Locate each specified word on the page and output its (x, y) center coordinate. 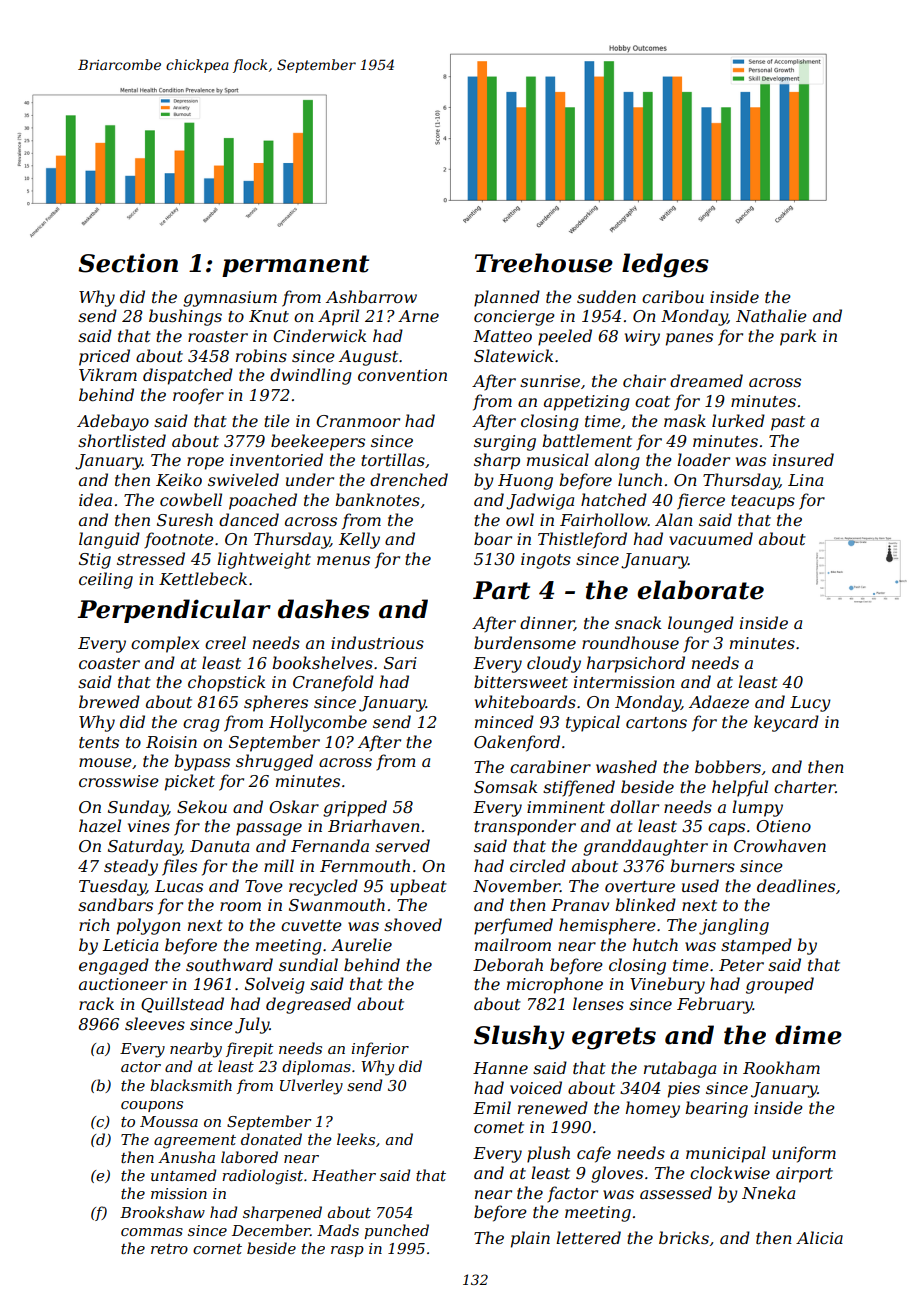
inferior (380, 1049)
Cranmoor (358, 421)
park (798, 337)
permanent (295, 266)
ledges (665, 265)
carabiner (550, 766)
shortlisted (122, 440)
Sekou (202, 806)
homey (653, 1109)
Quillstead (182, 1005)
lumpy (757, 808)
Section (128, 263)
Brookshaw (162, 1212)
